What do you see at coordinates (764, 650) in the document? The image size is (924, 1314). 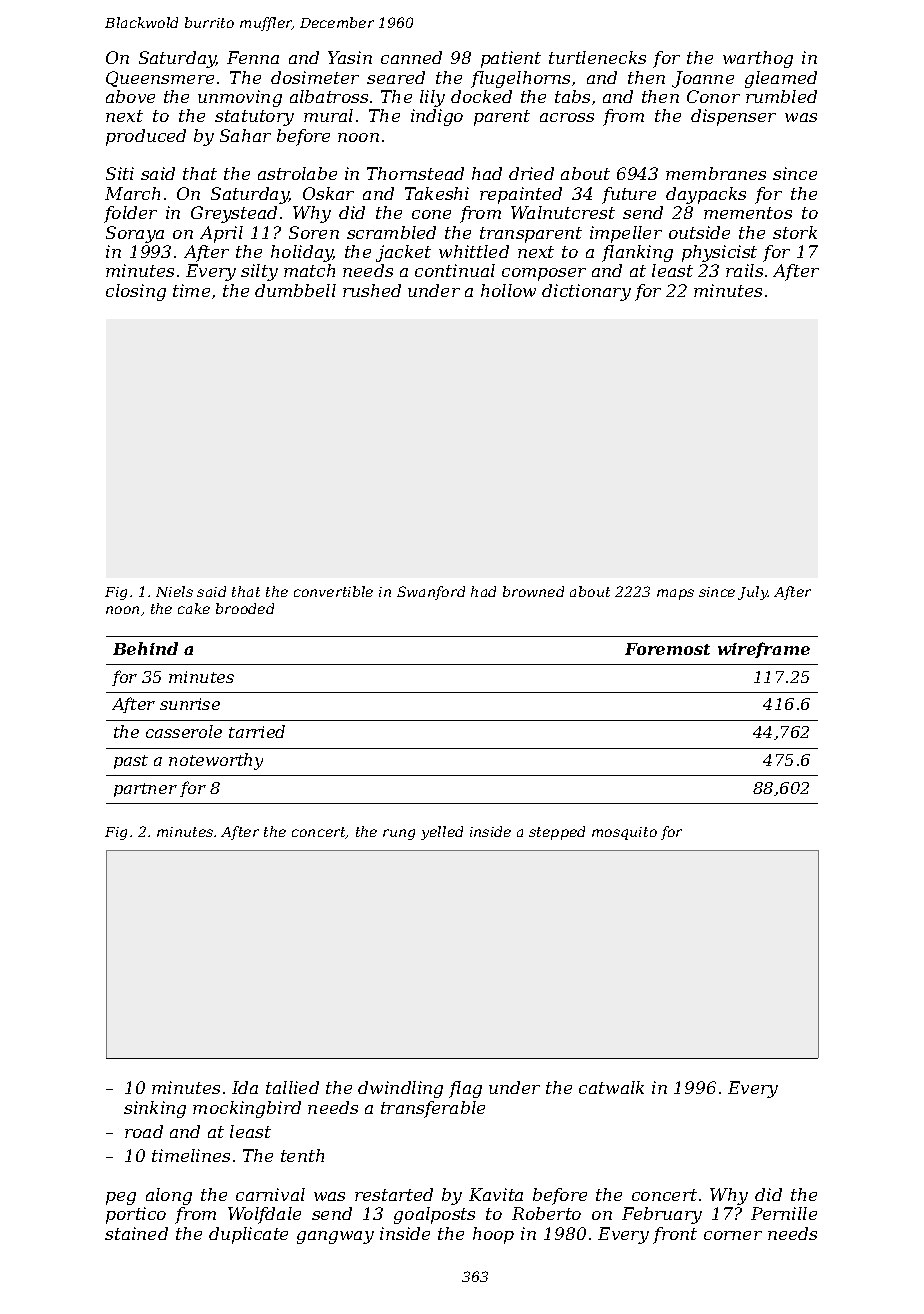 I see `wireframe` at bounding box center [764, 650].
